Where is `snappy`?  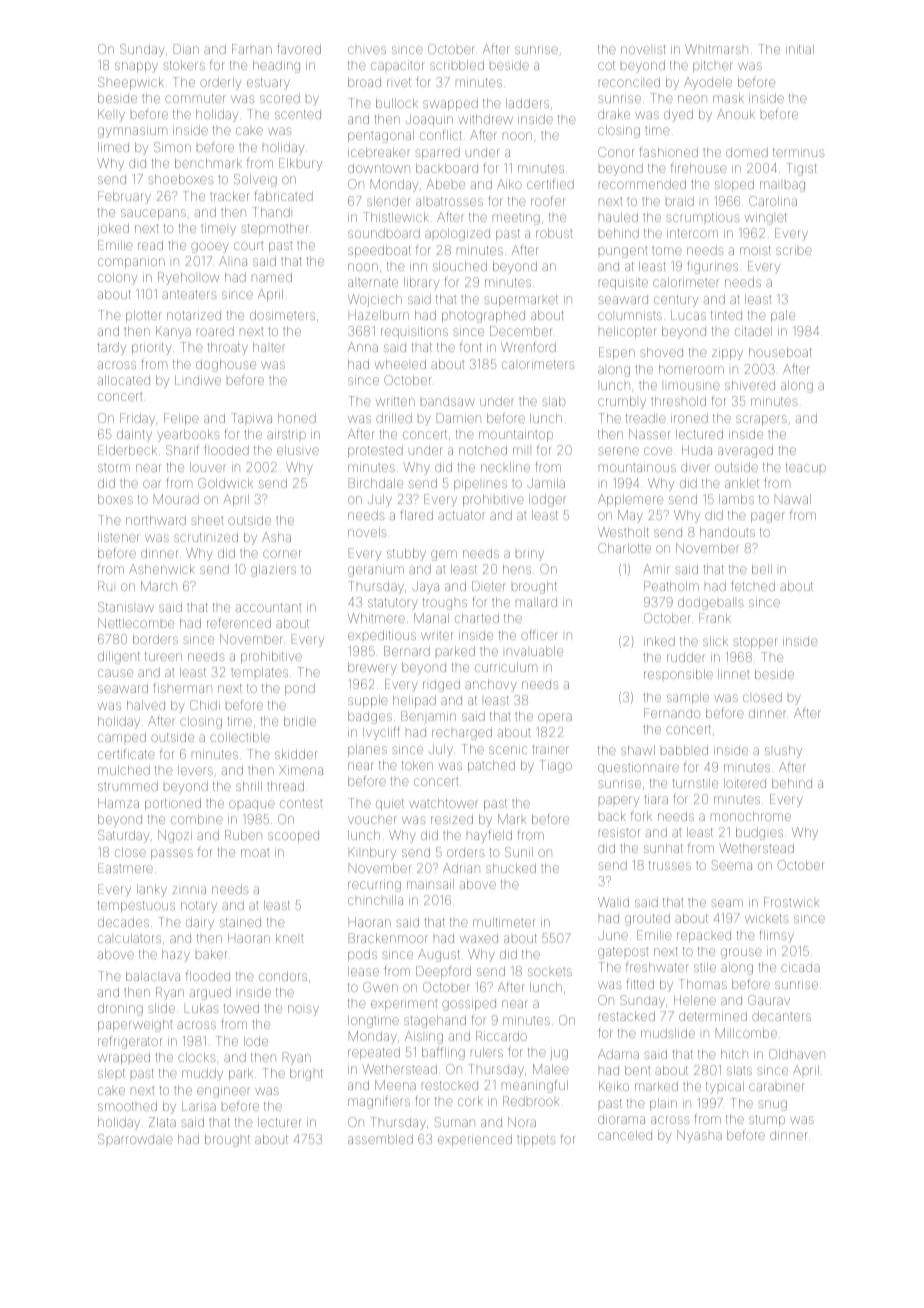 snappy is located at coordinates (136, 67).
